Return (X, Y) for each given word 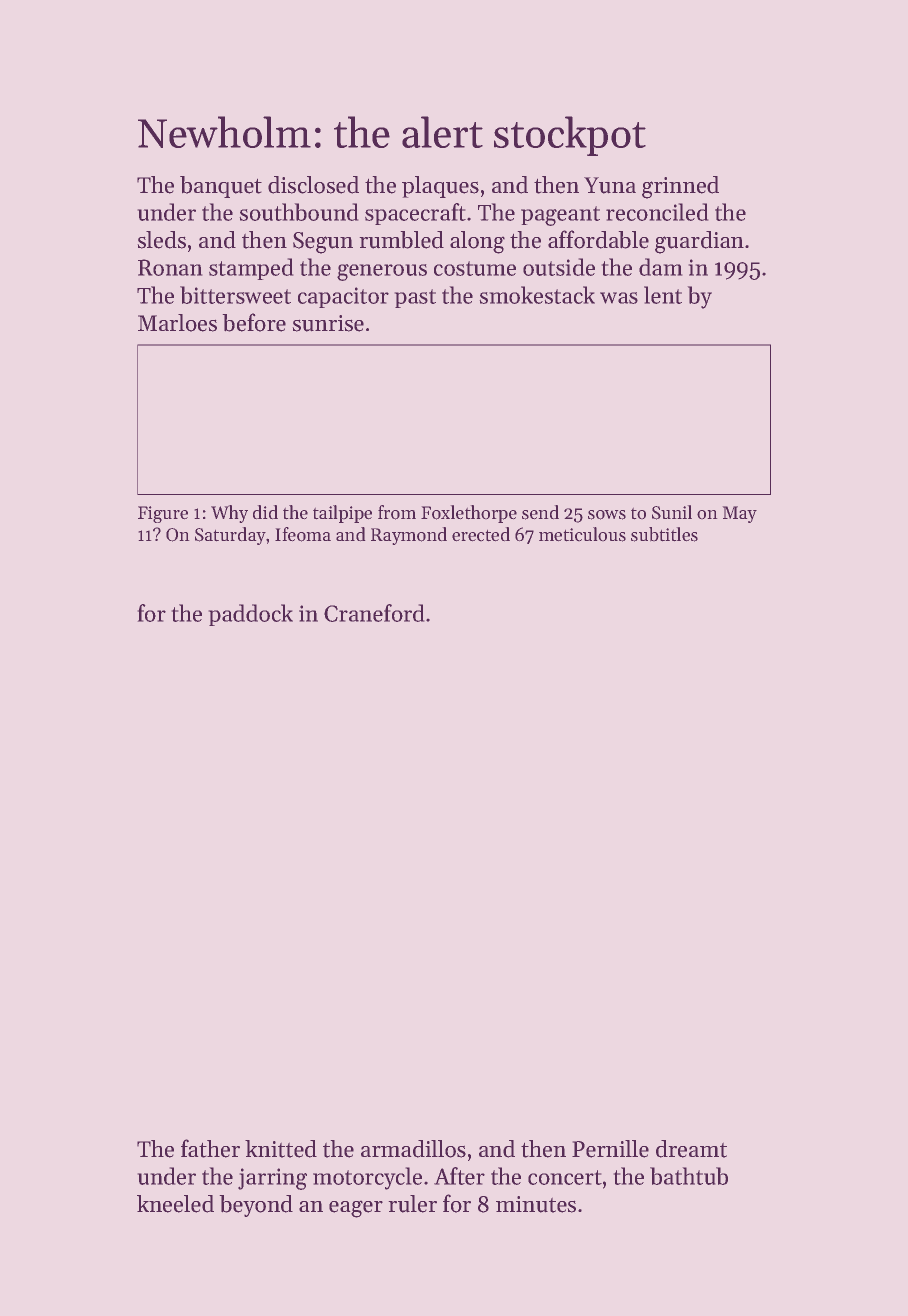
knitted (281, 1149)
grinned (680, 187)
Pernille (610, 1149)
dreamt (691, 1149)
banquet (221, 187)
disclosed (313, 185)
